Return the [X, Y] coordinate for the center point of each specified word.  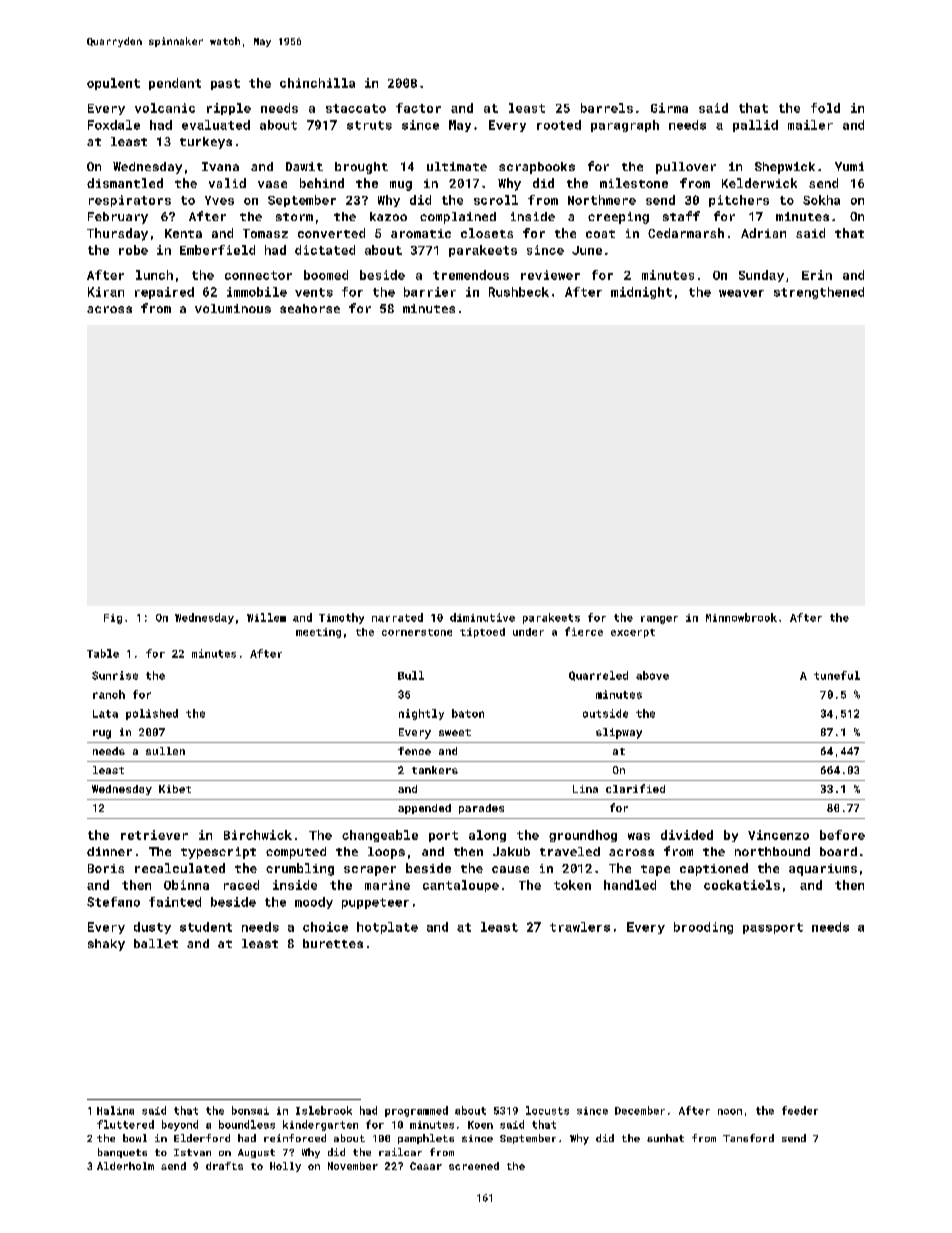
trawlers [580, 927]
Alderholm [125, 1166]
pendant [175, 84]
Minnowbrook [741, 617]
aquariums [823, 870]
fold [825, 108]
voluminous [233, 308]
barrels [607, 108]
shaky [106, 945]
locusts [547, 1110]
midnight [641, 293]
